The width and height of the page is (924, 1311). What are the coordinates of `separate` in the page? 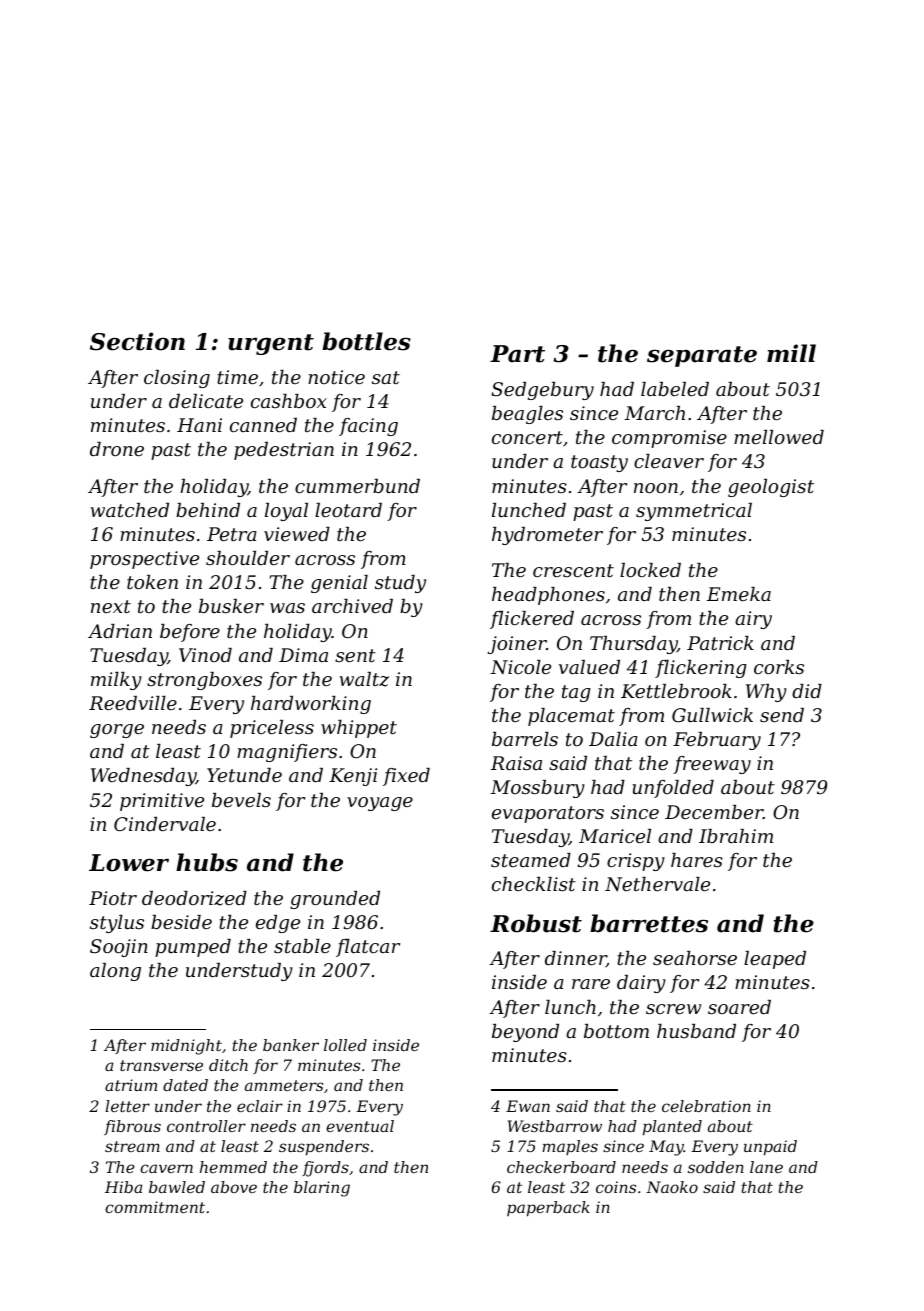 It's located at (702, 356).
